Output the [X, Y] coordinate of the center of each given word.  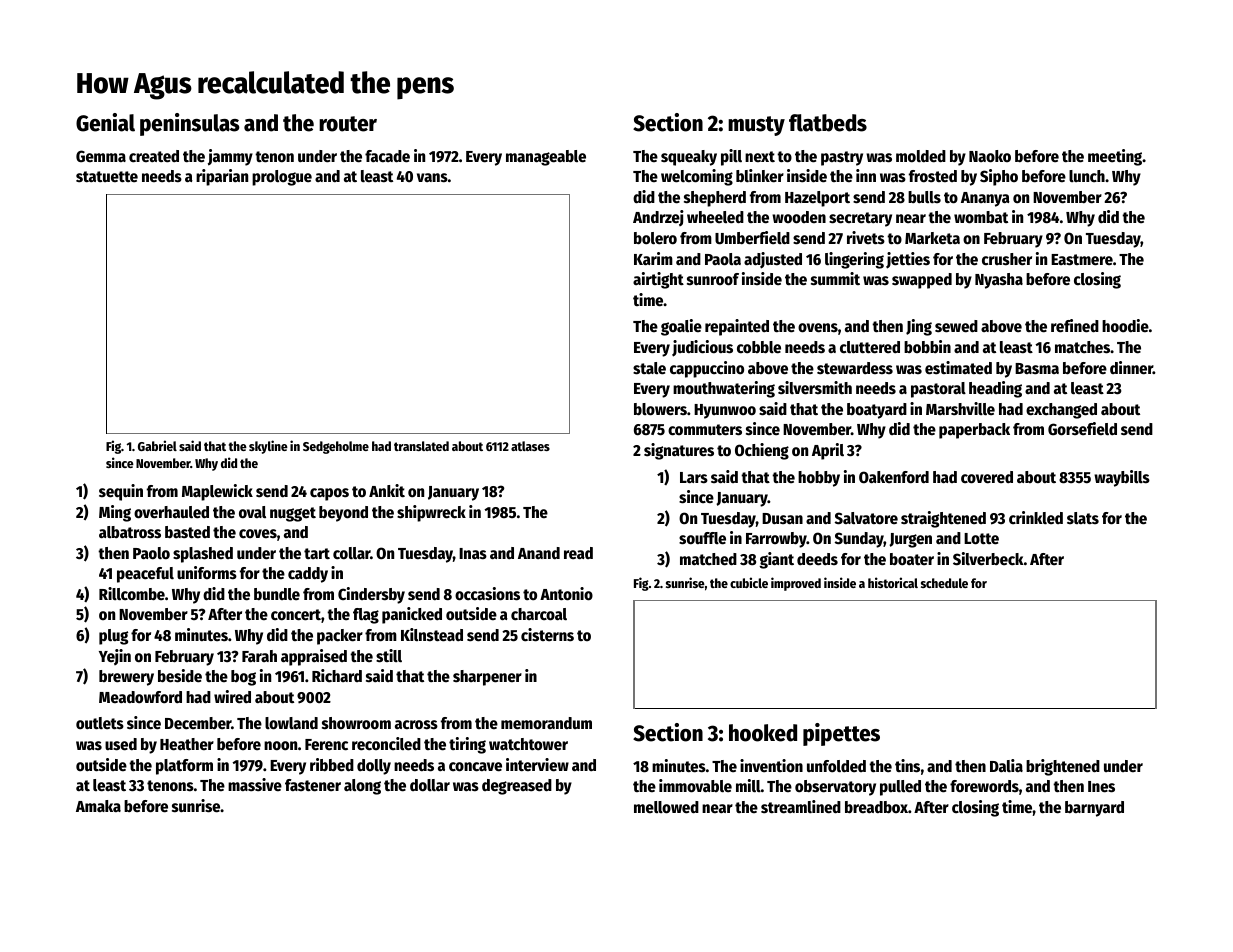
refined [1075, 326]
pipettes [841, 734]
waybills [1122, 478]
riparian [222, 177]
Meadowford [140, 697]
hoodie [1125, 326]
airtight [658, 280]
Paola [723, 259]
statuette [107, 177]
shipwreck [431, 513]
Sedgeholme [336, 447]
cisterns [547, 635]
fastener [313, 785]
